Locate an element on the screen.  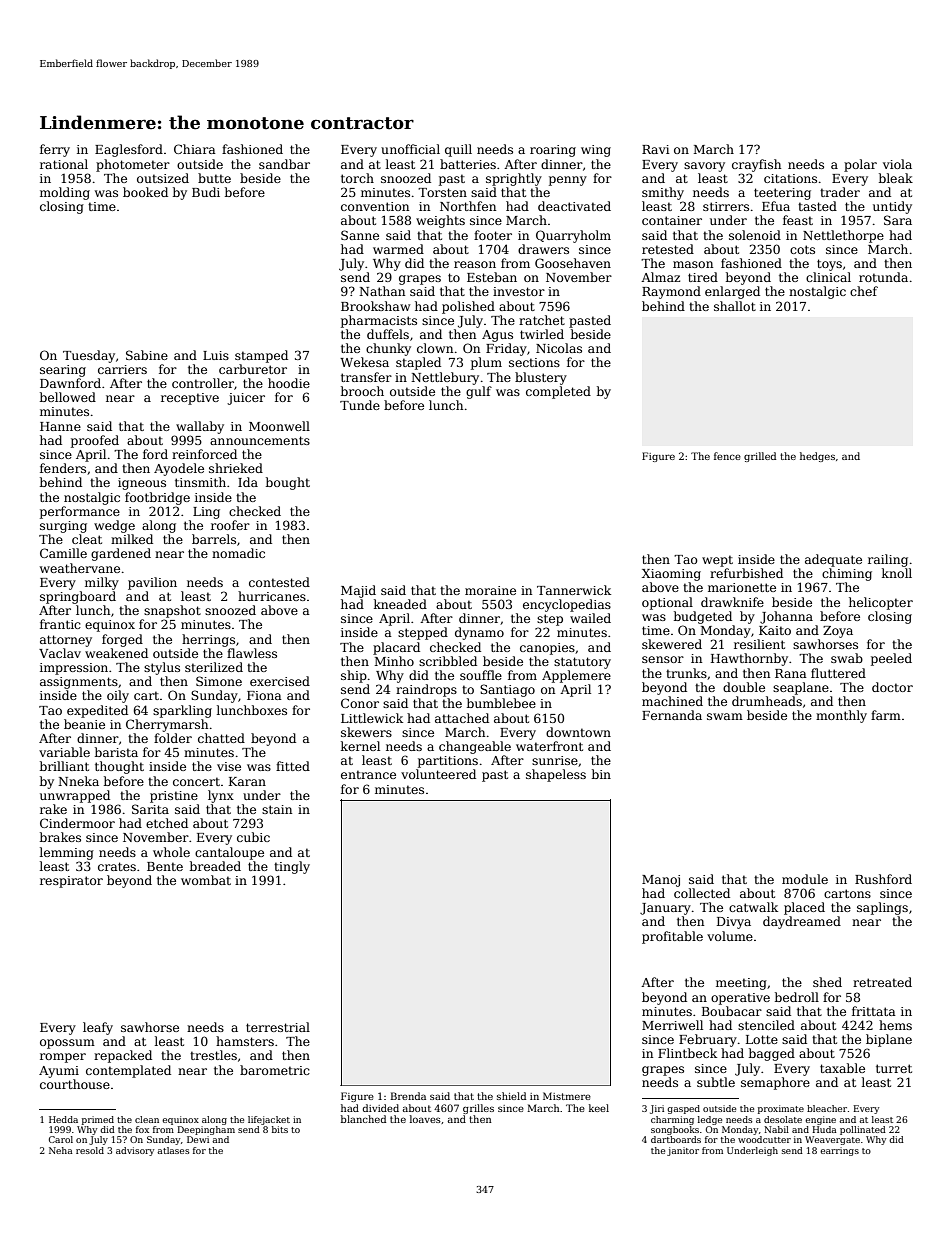
clinical is located at coordinates (828, 277).
